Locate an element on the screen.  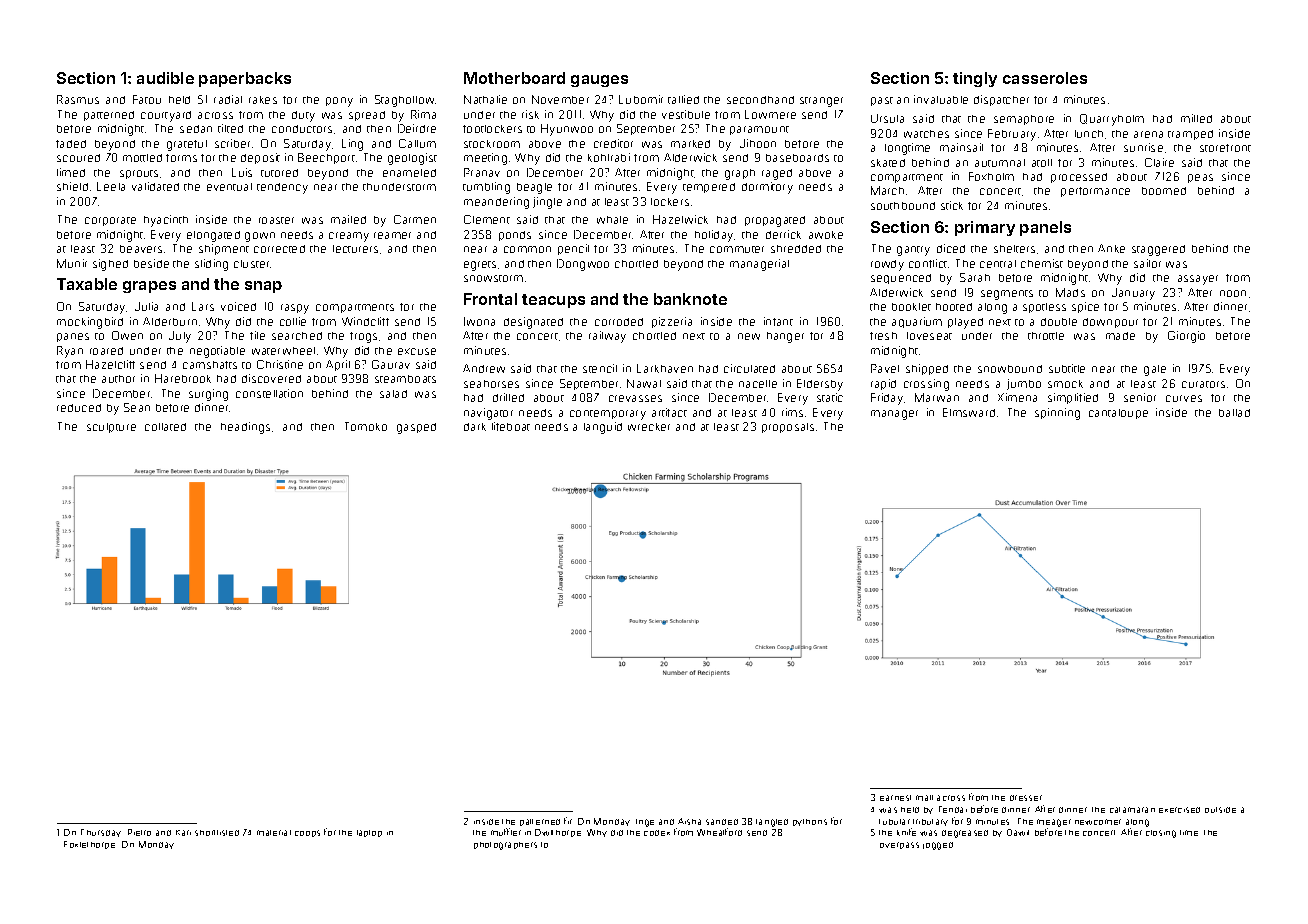
spinning is located at coordinates (1057, 414).
